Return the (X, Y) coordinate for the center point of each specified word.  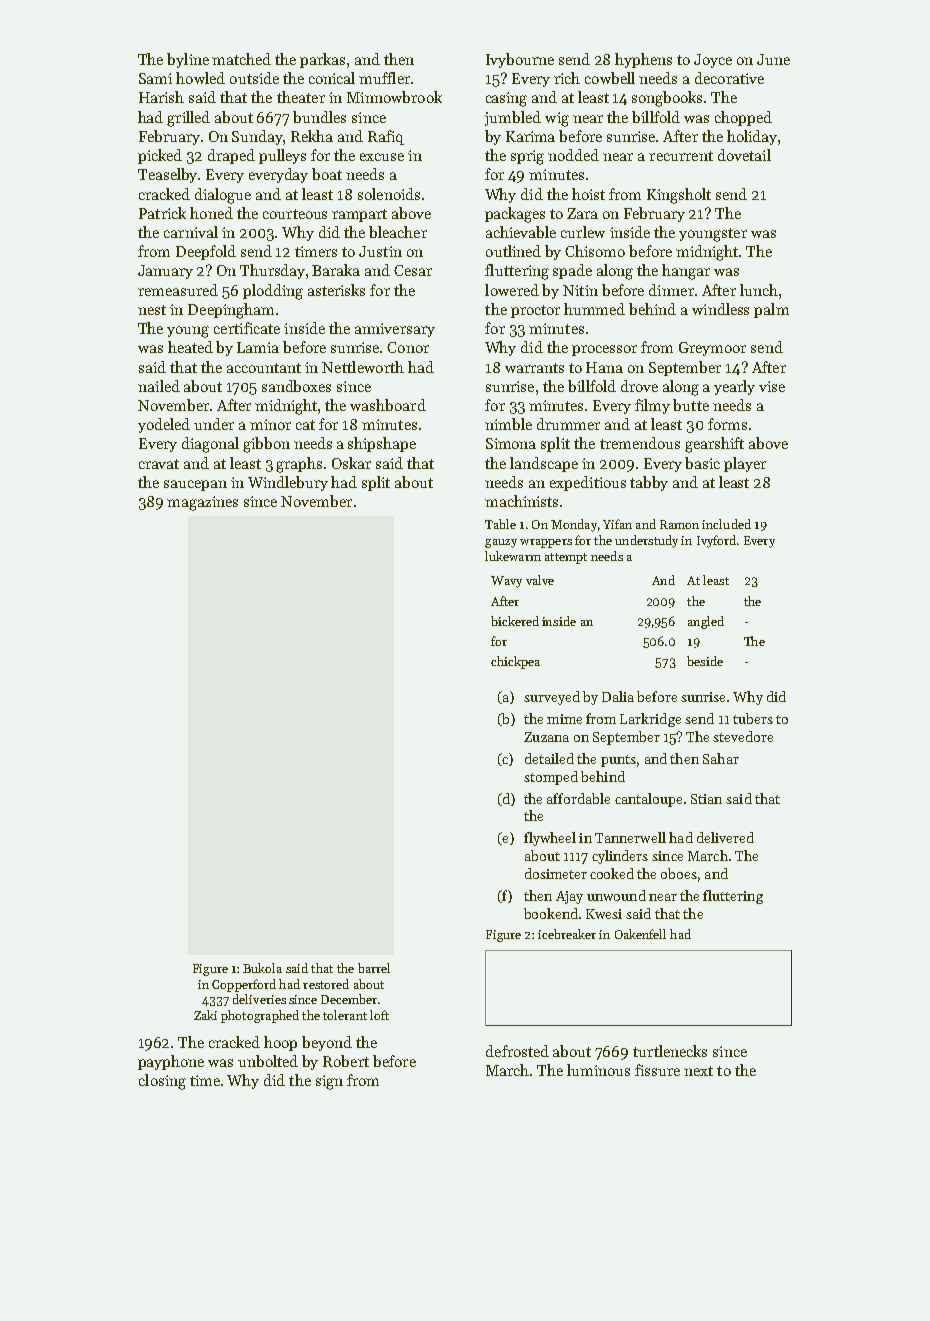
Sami (155, 78)
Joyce (713, 61)
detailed (549, 758)
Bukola (262, 968)
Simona (511, 443)
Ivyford (716, 541)
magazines (202, 503)
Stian (706, 799)
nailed (159, 386)
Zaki (205, 1015)
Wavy (506, 582)
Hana (604, 367)
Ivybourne (520, 60)
